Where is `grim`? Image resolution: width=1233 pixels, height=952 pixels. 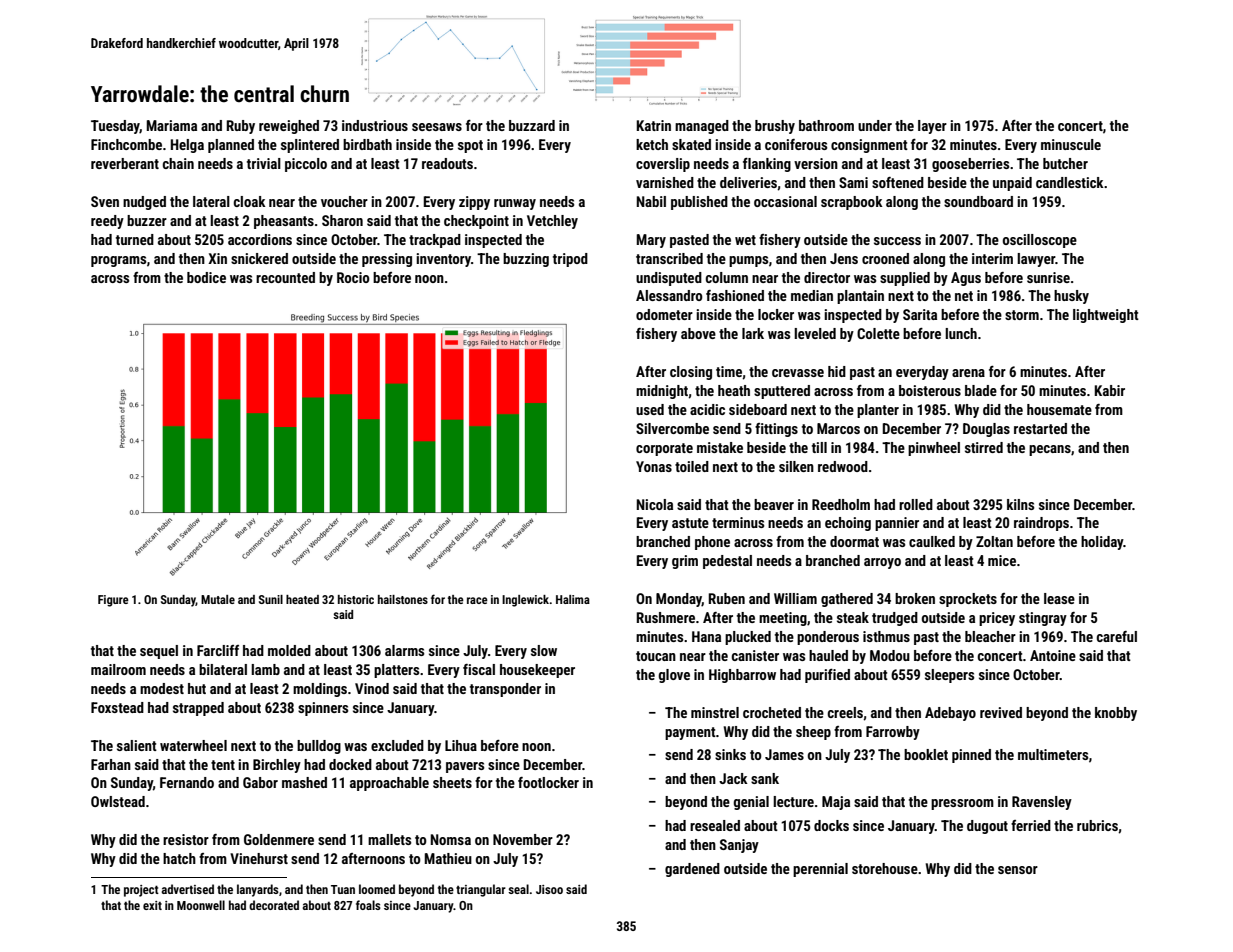 grim is located at coordinates (685, 562).
